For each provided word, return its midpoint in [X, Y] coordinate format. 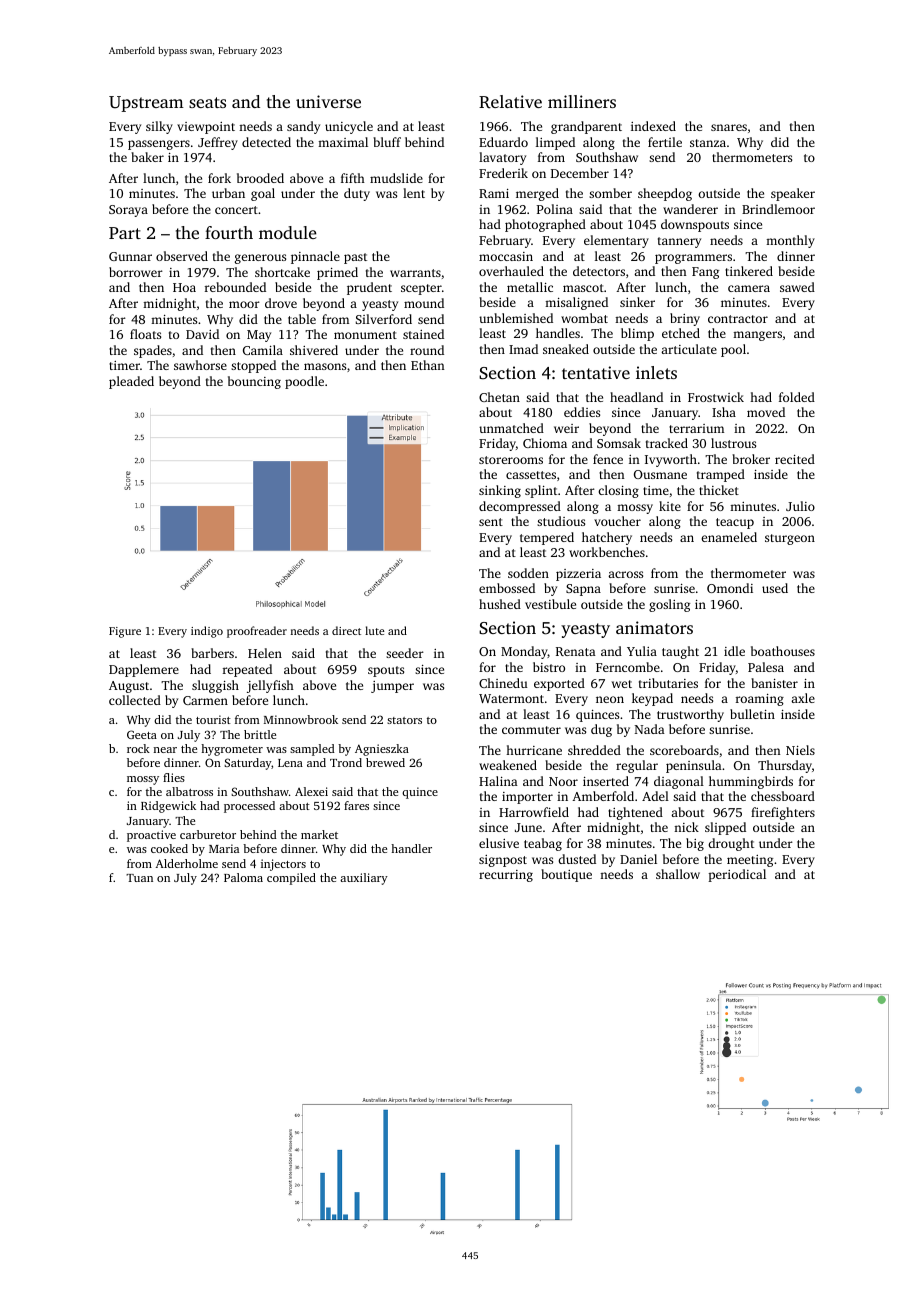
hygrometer [232, 750]
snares [729, 127]
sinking [500, 491]
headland [636, 397]
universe [328, 101]
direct [346, 630]
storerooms [511, 460]
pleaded [131, 382]
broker [751, 459]
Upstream [146, 104]
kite [670, 506]
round [427, 350]
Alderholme [187, 863]
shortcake [282, 272]
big [695, 844]
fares [356, 805]
